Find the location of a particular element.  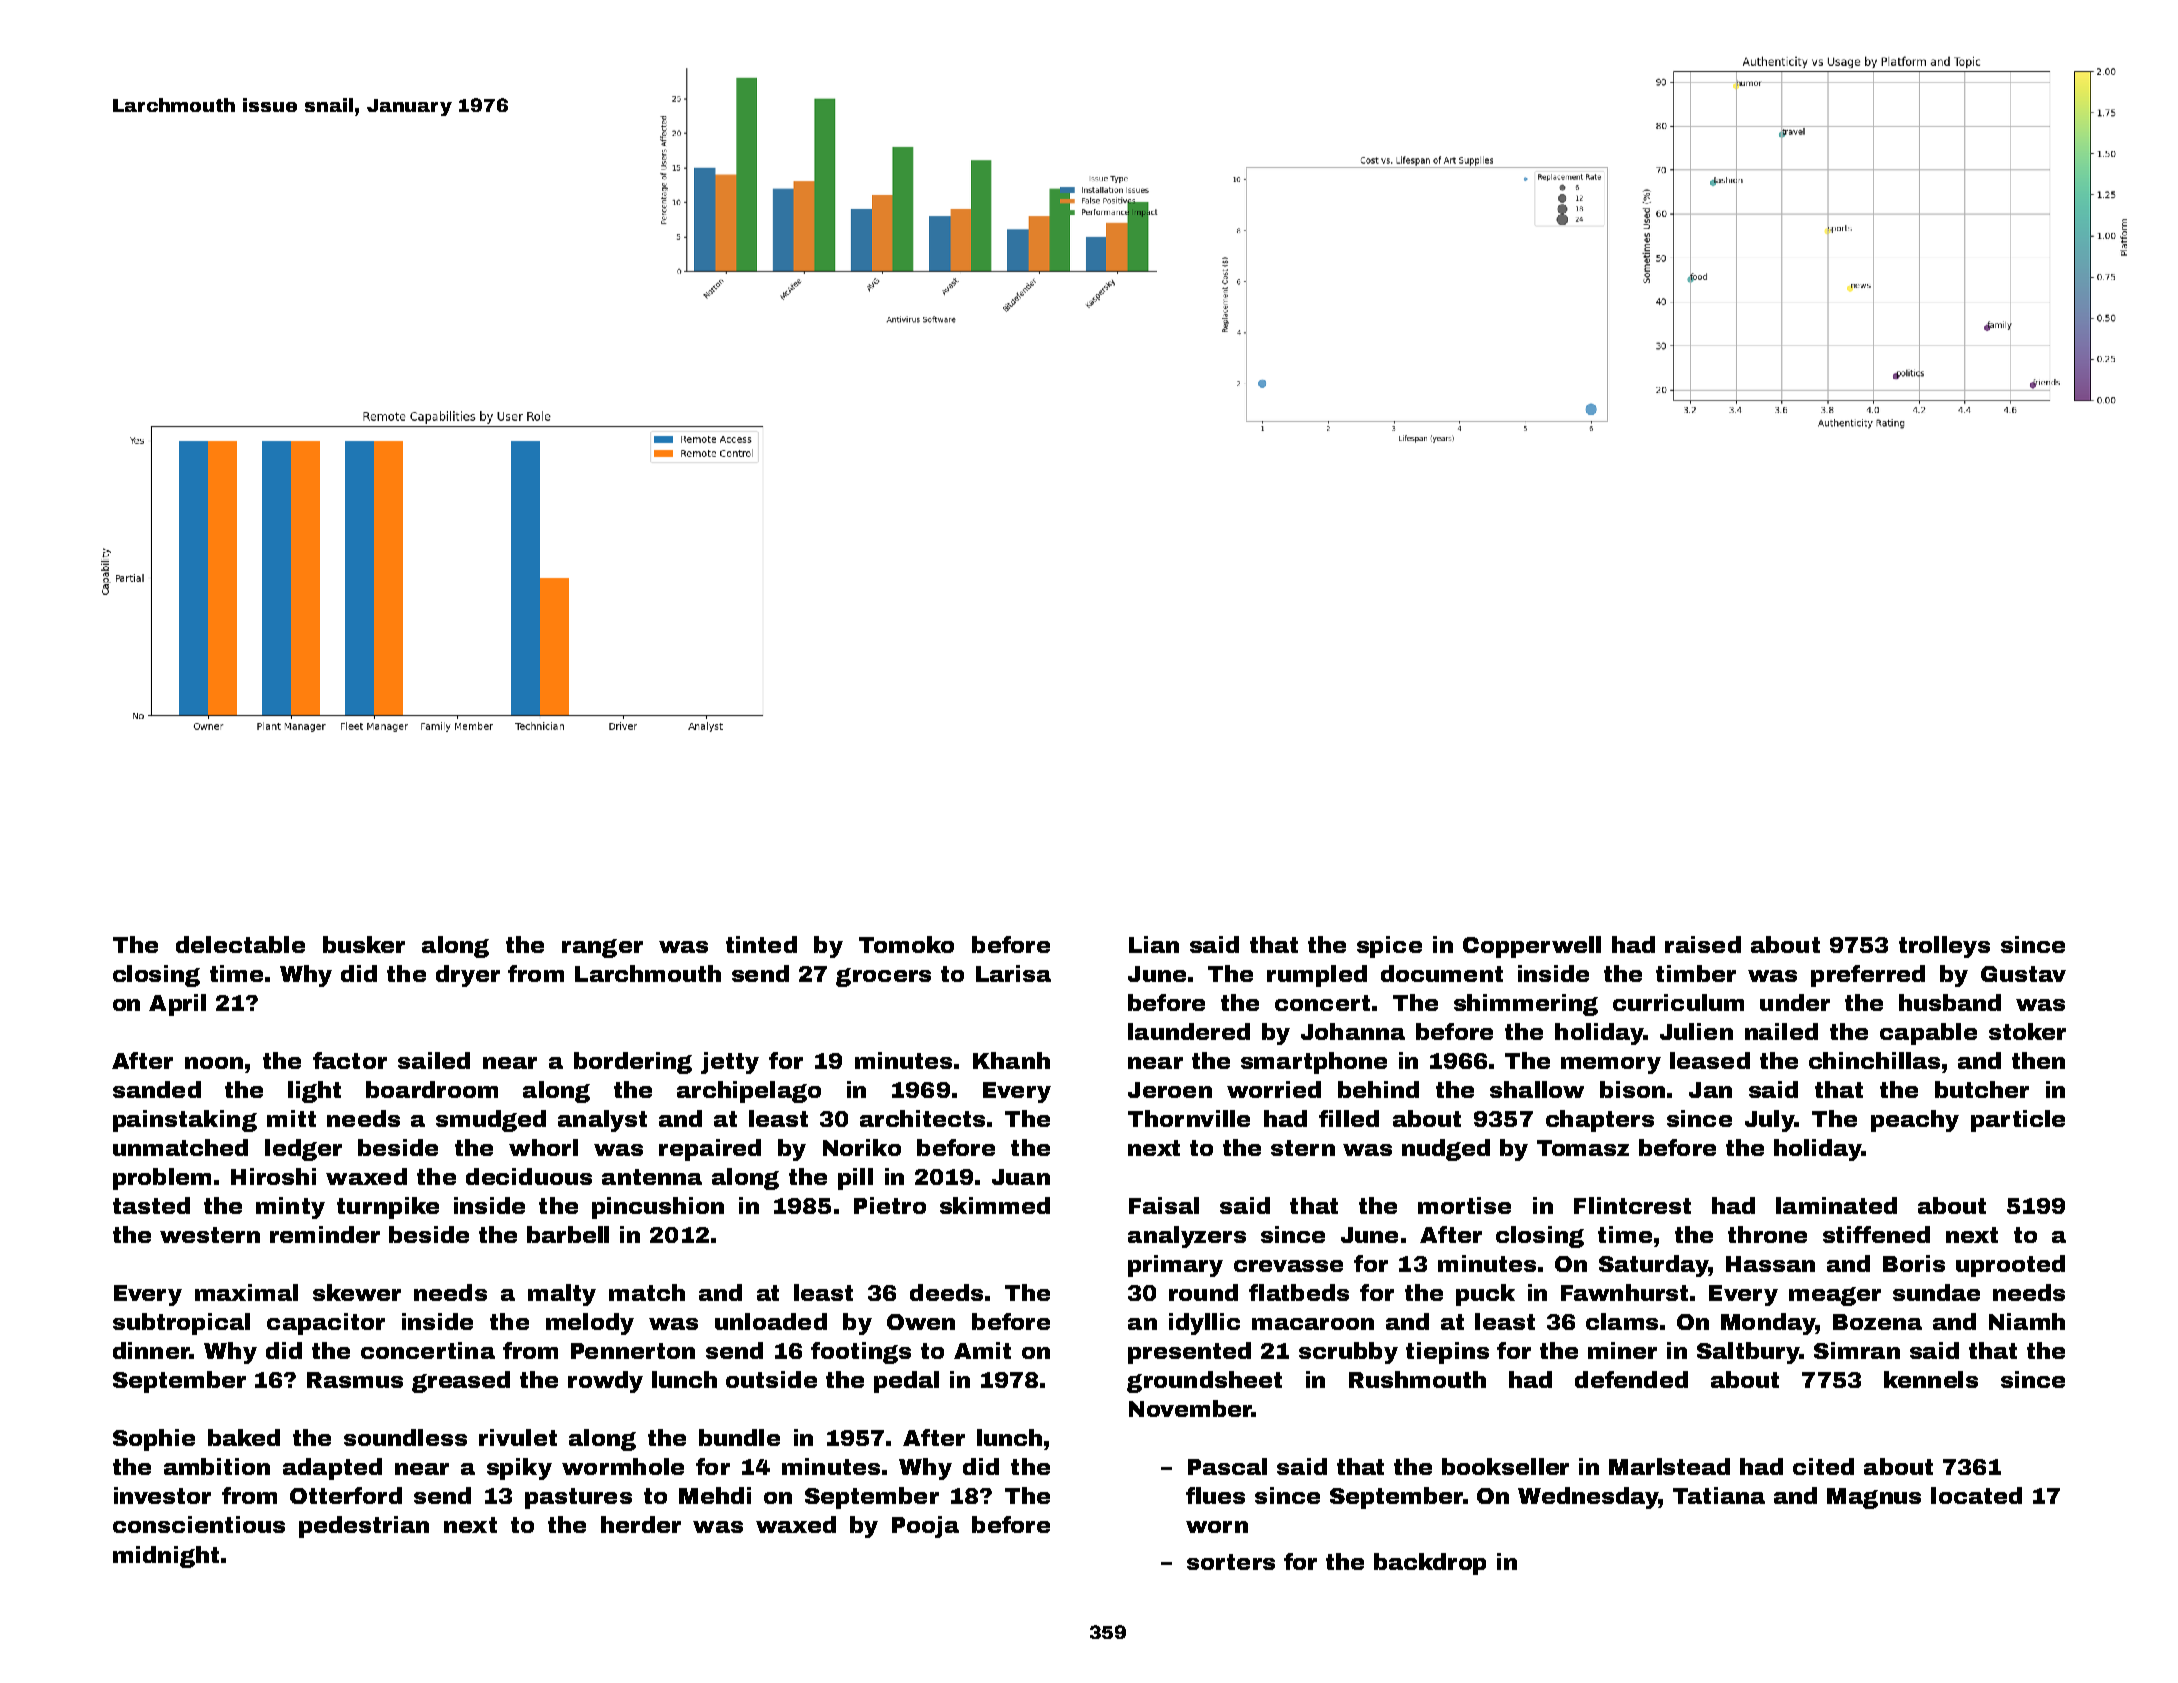

tinted is located at coordinates (761, 944).
